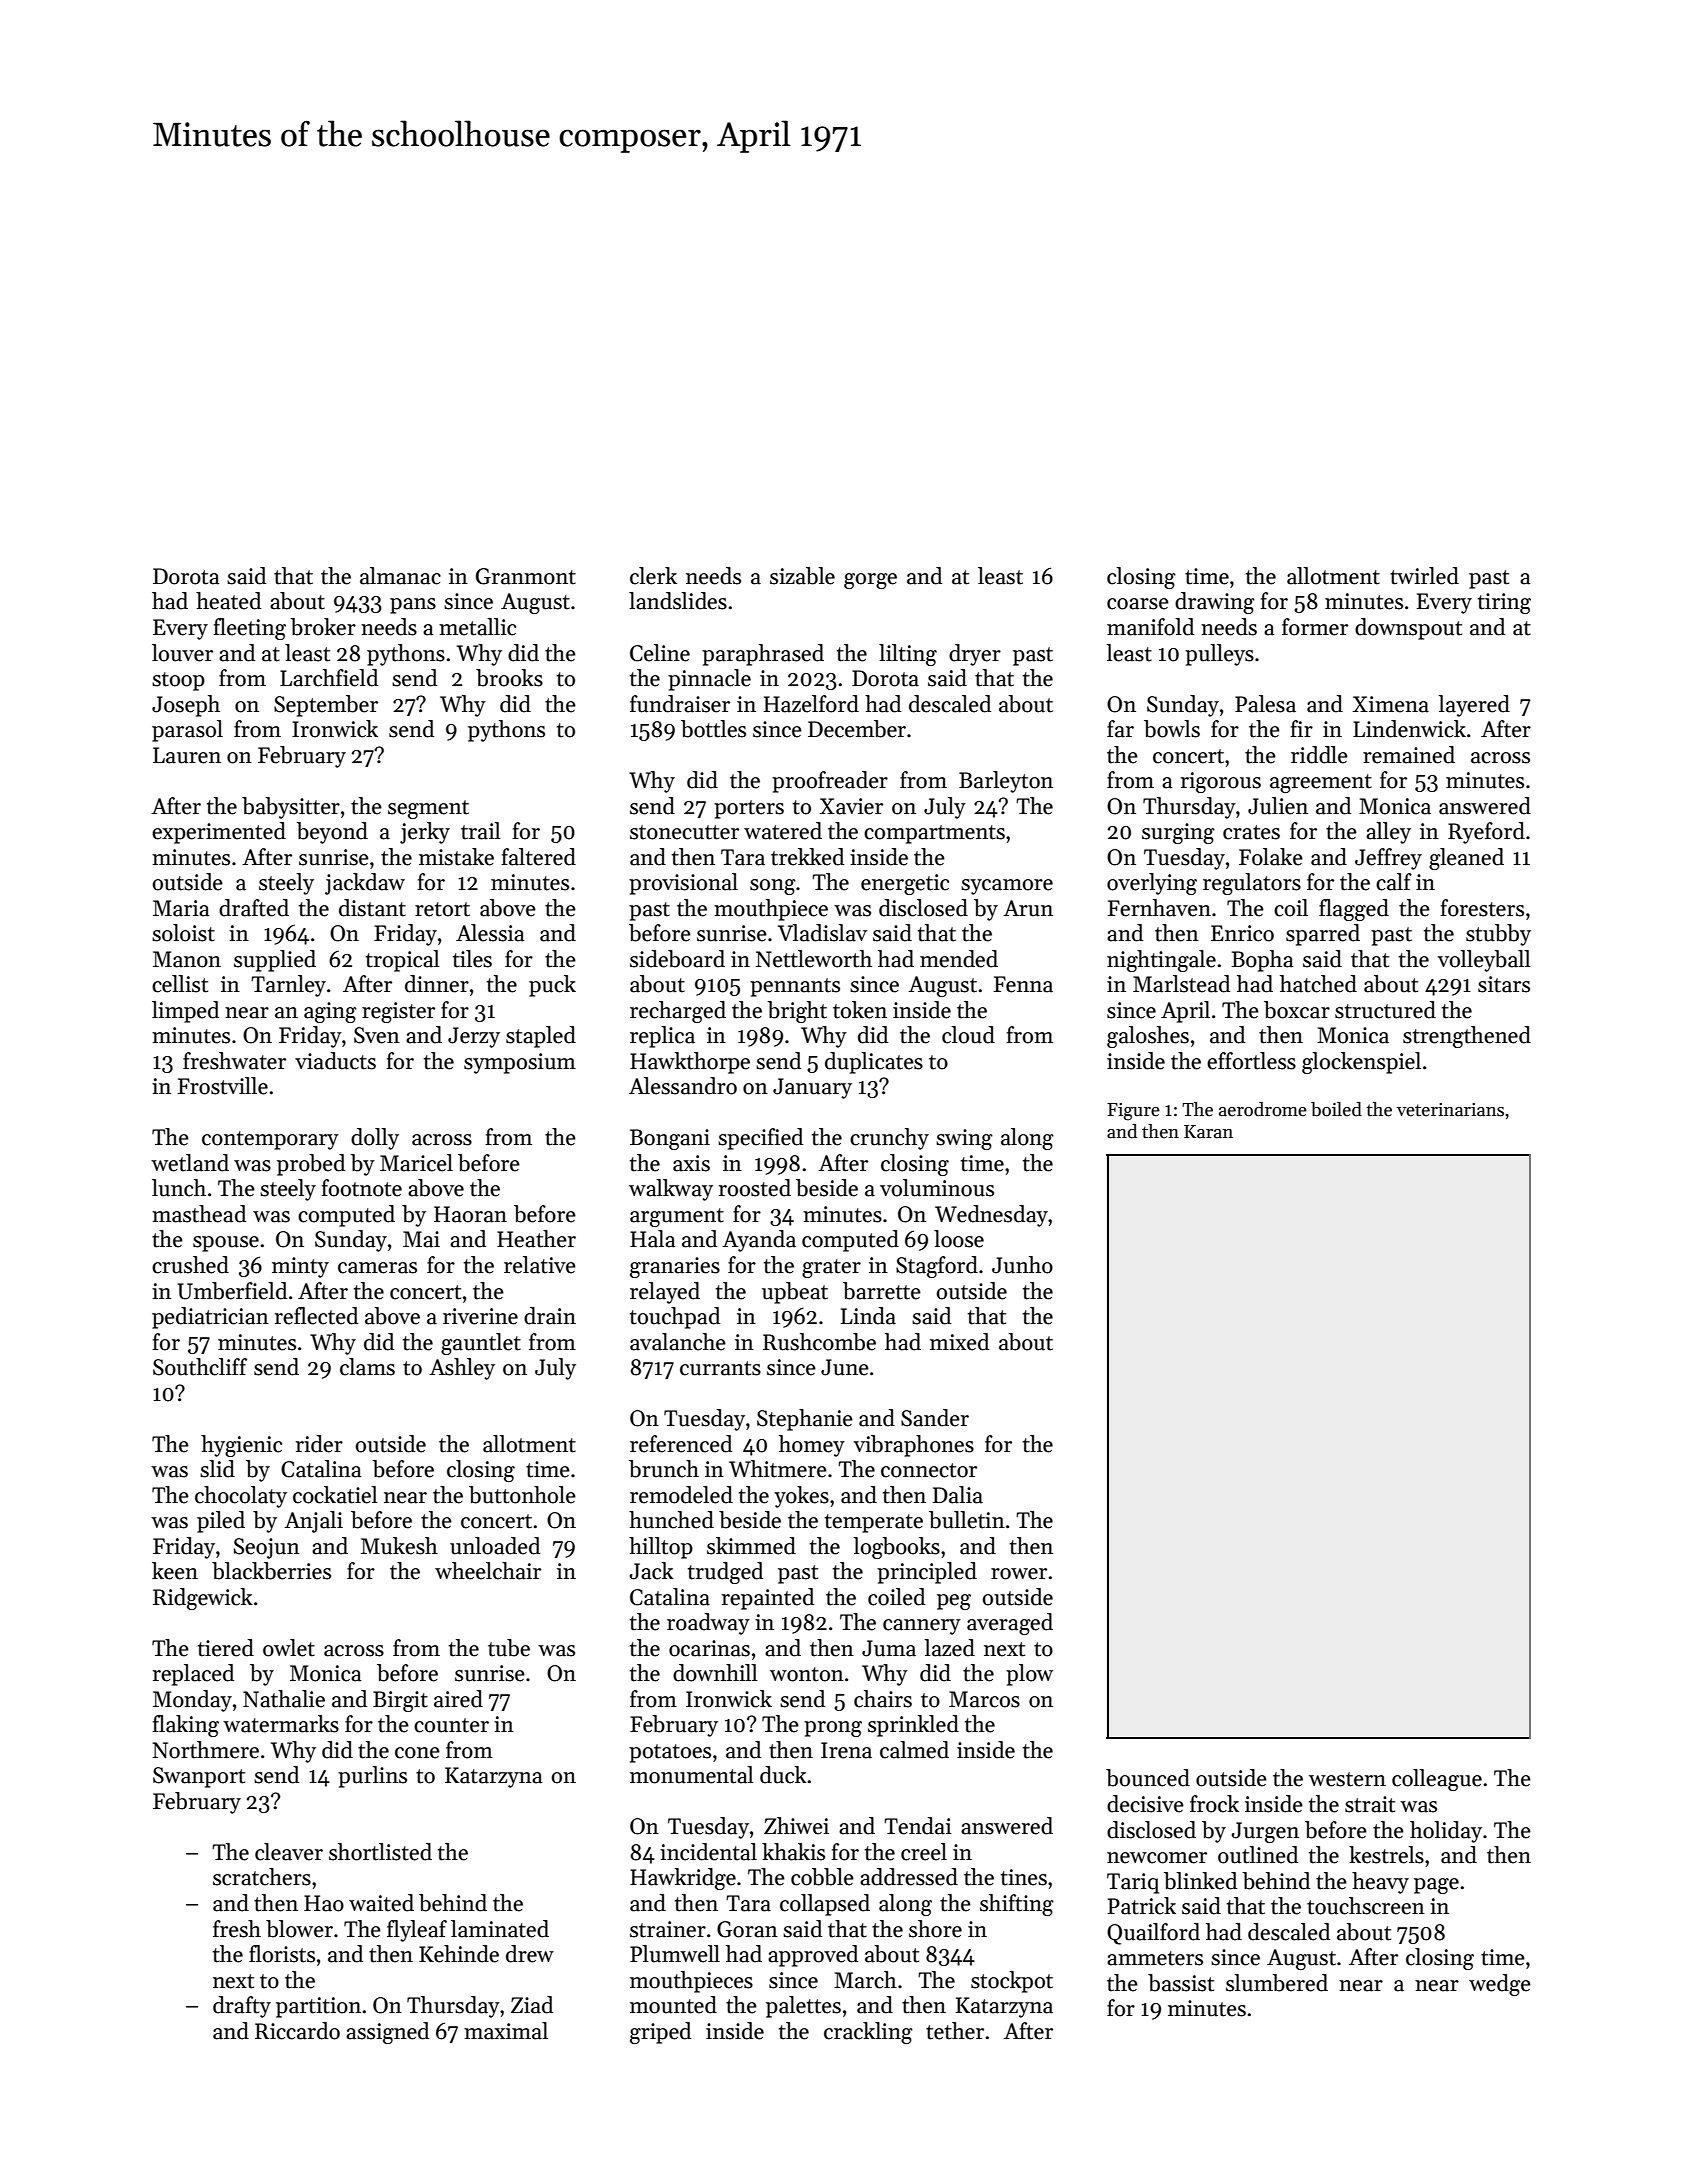 This screenshot has width=1683, height=2178. Describe the element at coordinates (500, 1929) in the screenshot. I see `laminated` at that location.
